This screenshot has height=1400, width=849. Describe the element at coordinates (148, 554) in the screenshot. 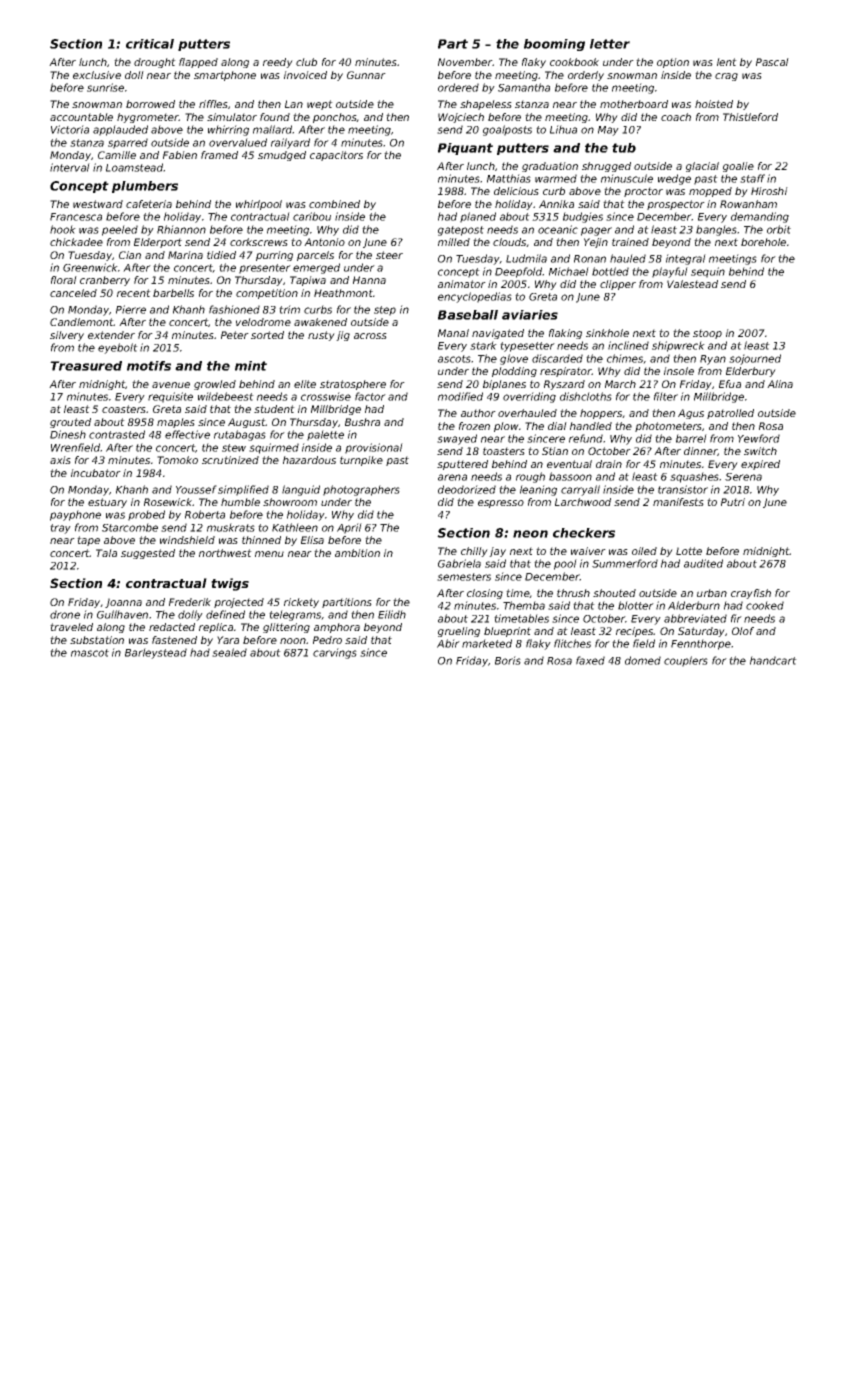

I see `suggested` at that location.
